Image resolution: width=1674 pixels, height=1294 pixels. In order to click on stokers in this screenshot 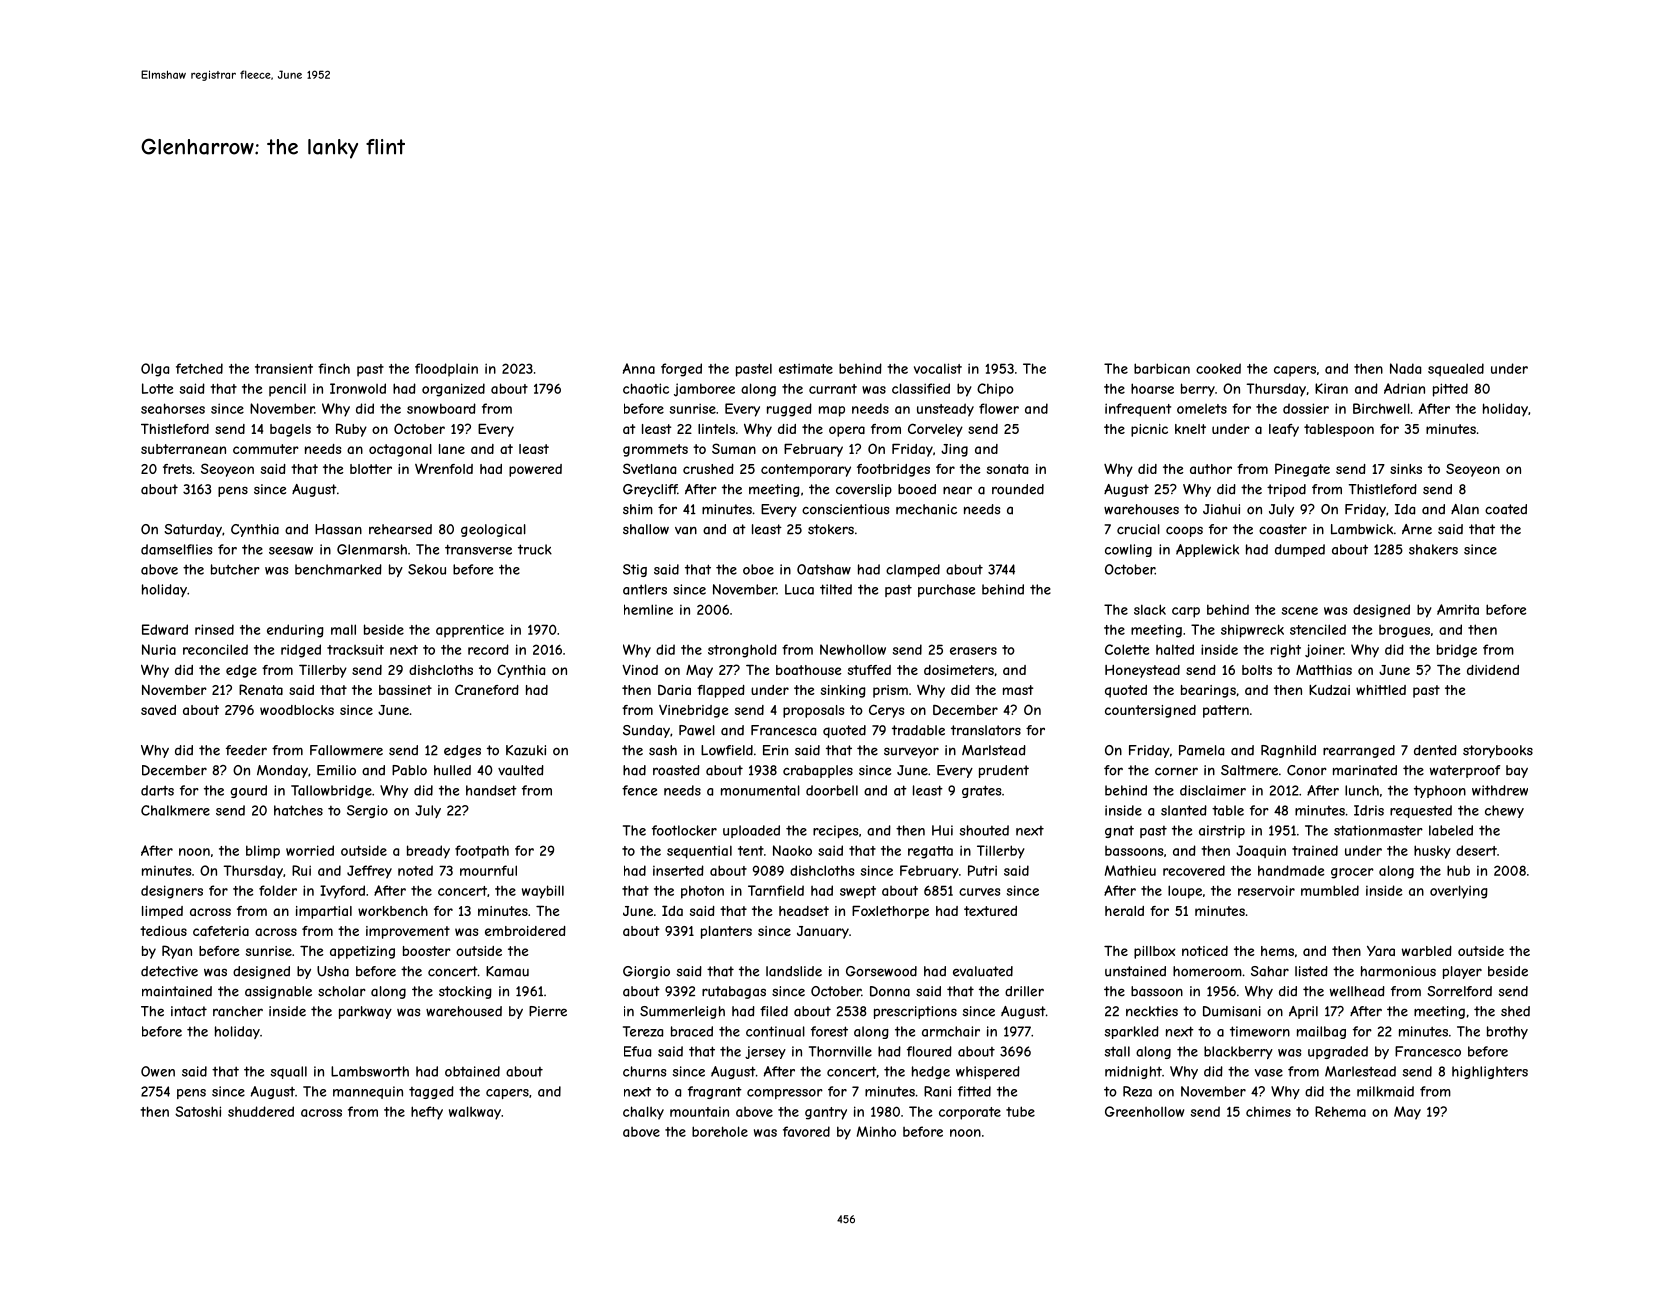, I will do `click(831, 529)`.
